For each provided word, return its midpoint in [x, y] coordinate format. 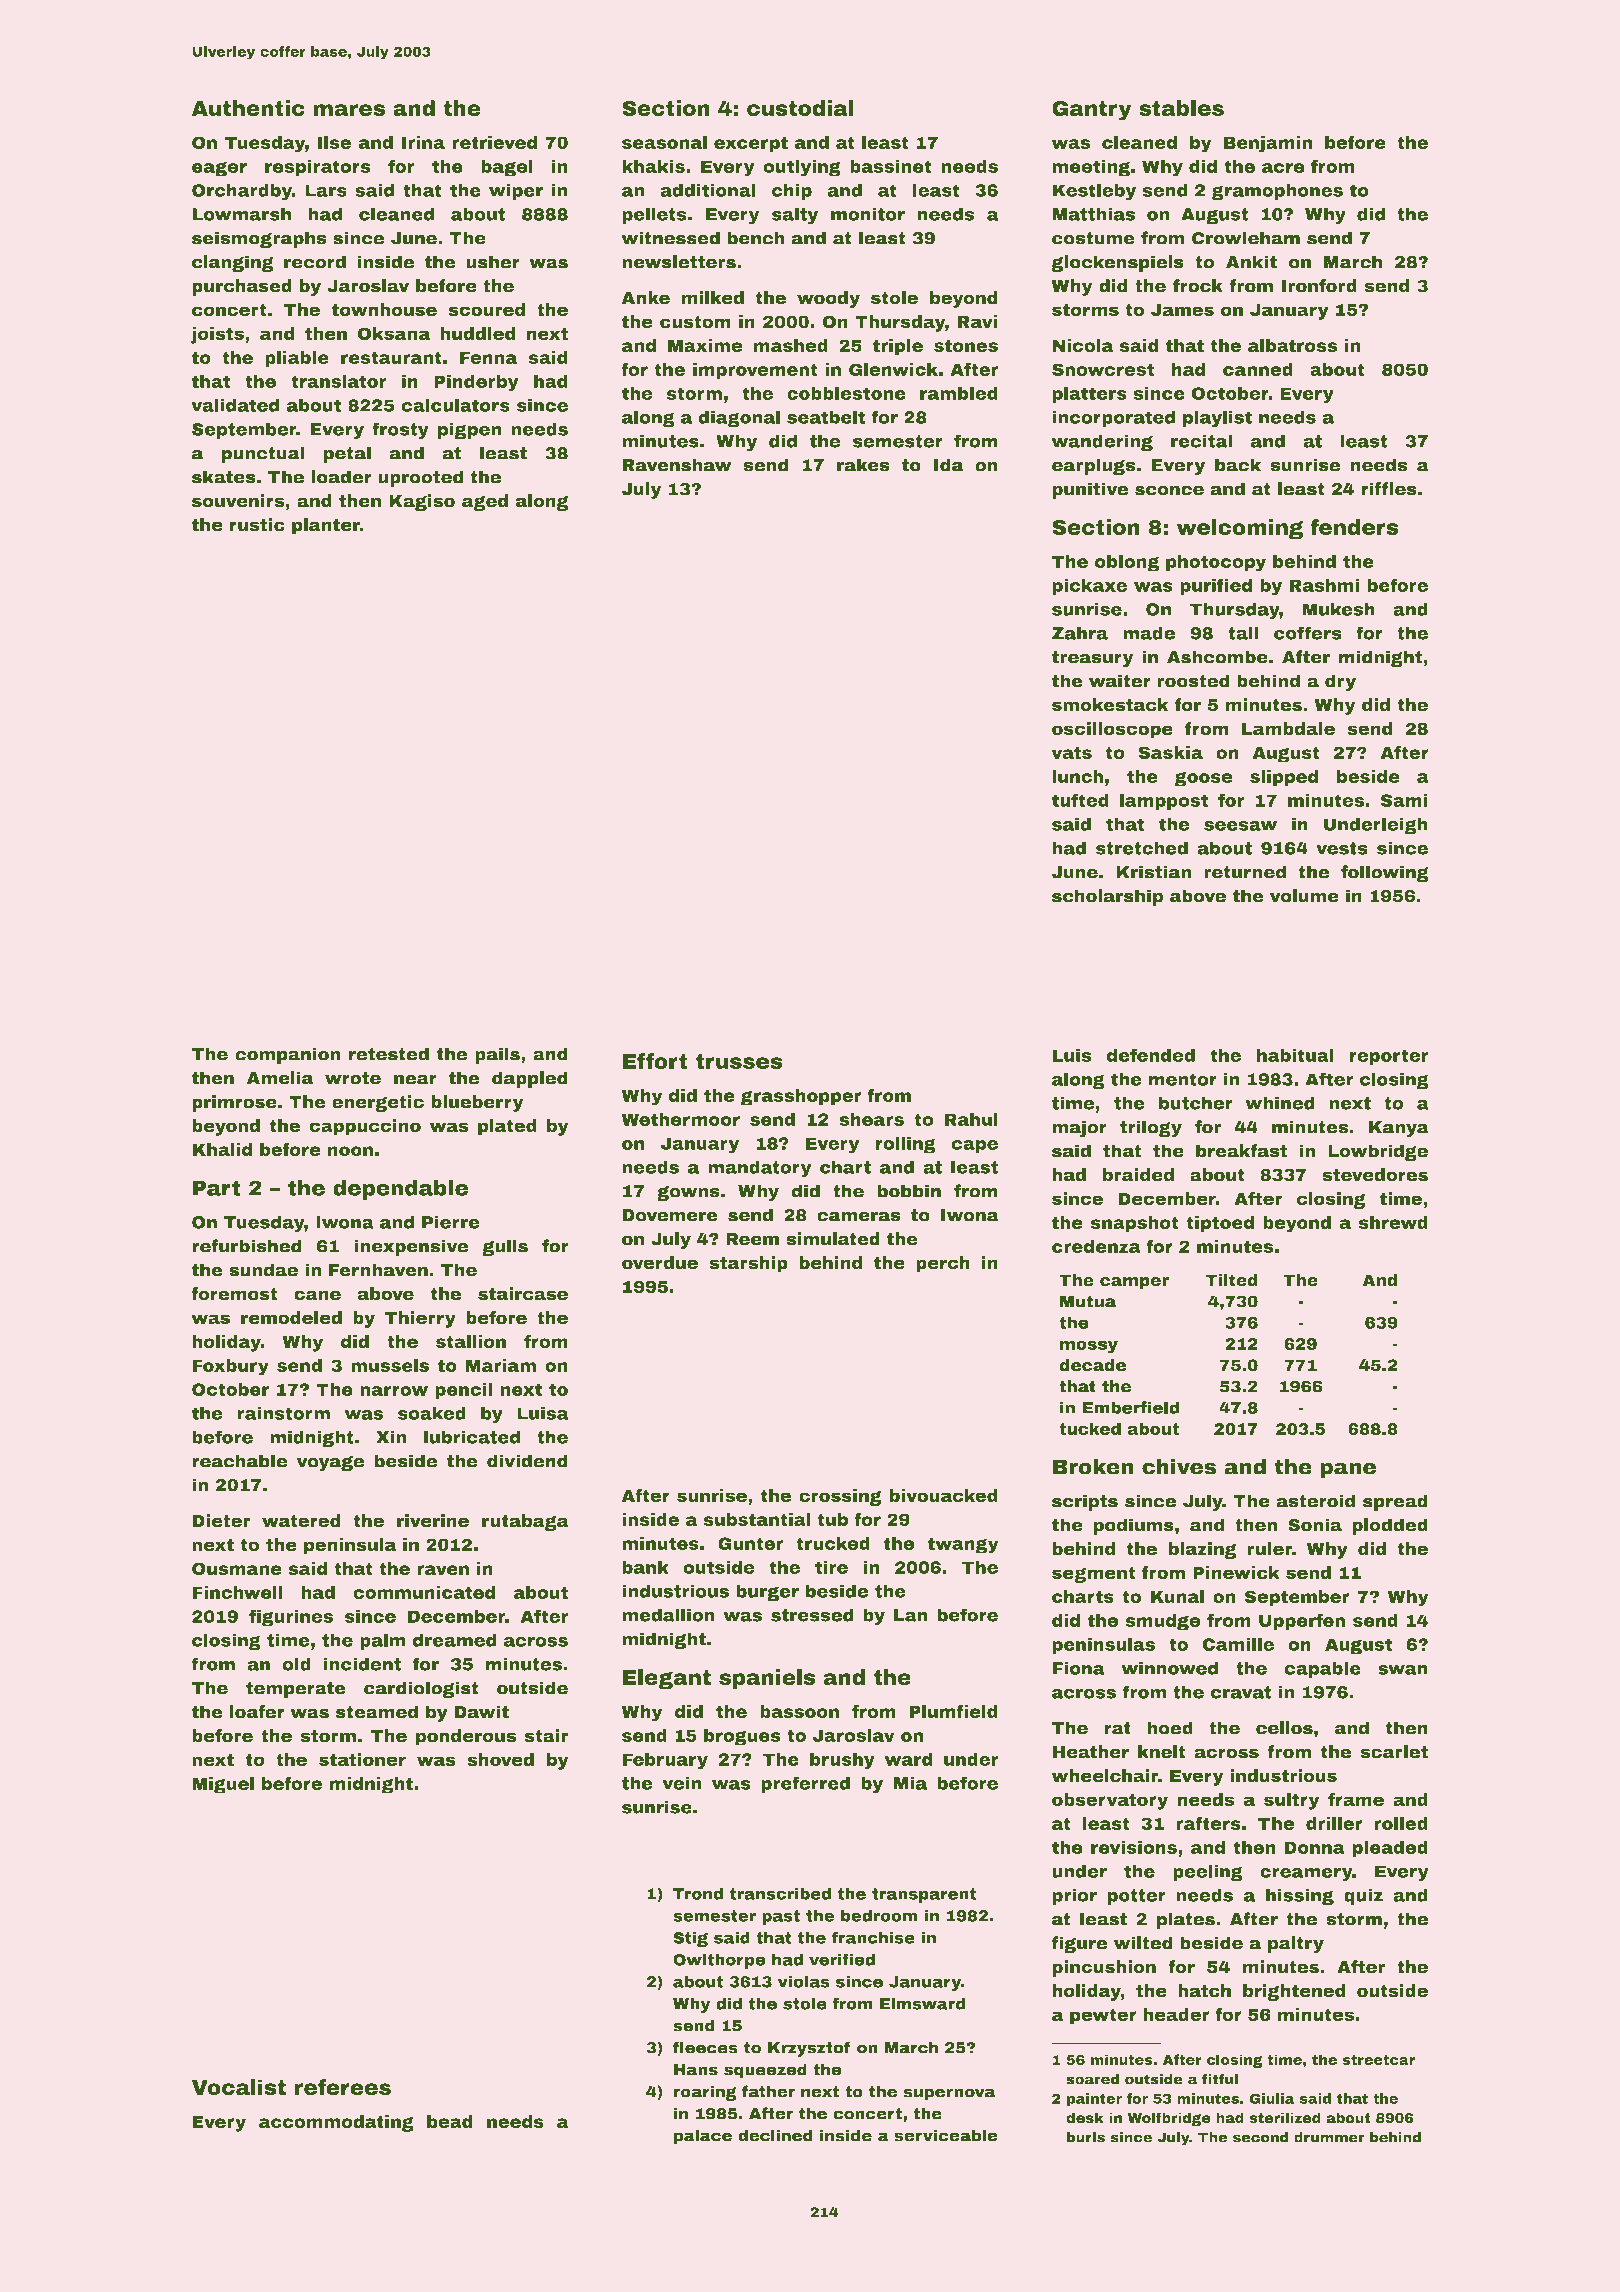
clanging [233, 263]
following [1385, 873]
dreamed [455, 1640]
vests [1342, 848]
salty [795, 216]
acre [1283, 168]
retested [389, 1054]
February [665, 1761]
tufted [1080, 800]
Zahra [1080, 633]
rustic [257, 525]
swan [1403, 1670]
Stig [690, 1939]
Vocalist [239, 2087]
